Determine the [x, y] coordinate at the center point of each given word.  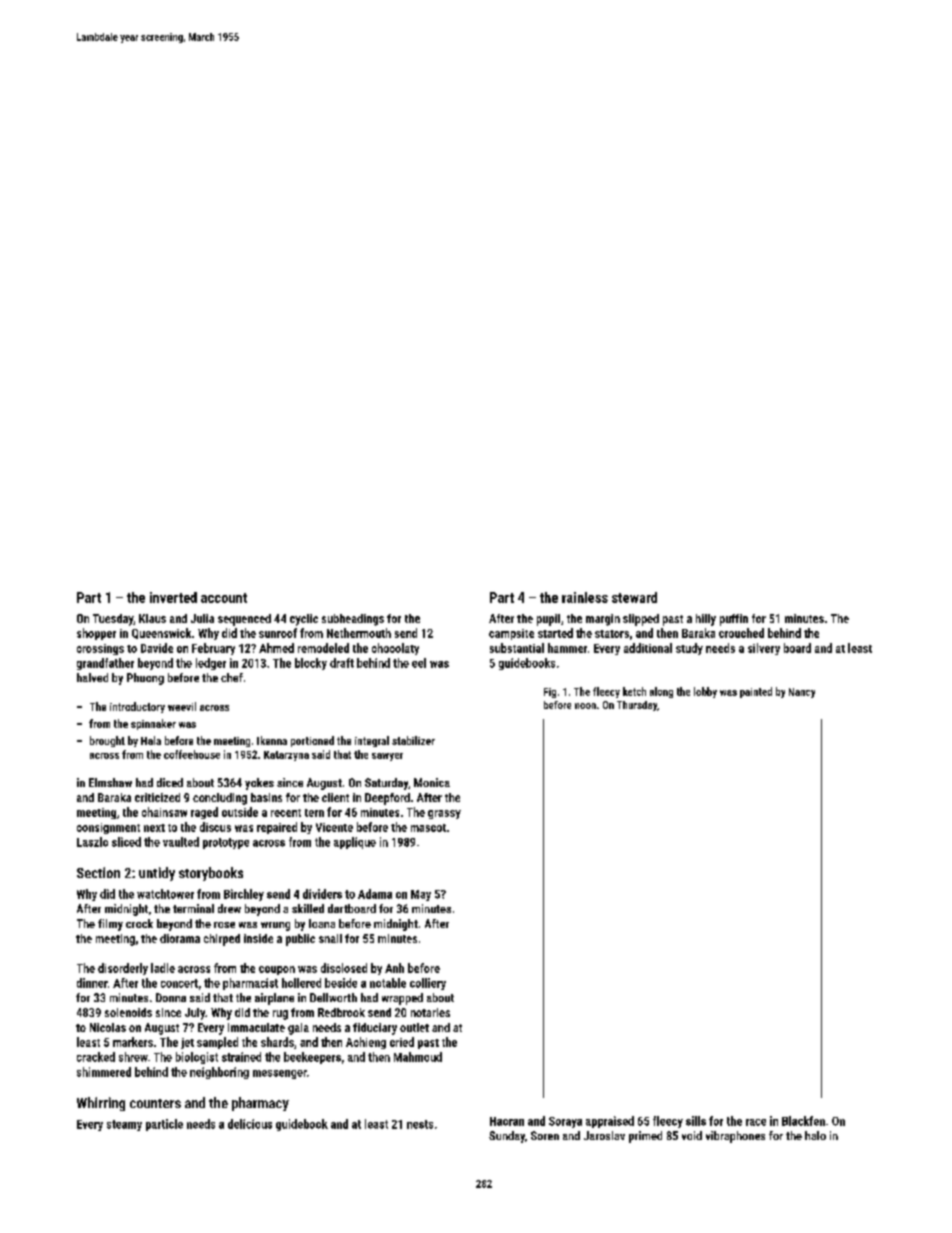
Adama [375, 894]
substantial [517, 648]
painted [756, 692]
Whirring [101, 1104]
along [661, 692]
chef [232, 677]
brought [107, 741]
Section [98, 872]
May [421, 895]
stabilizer [413, 740]
